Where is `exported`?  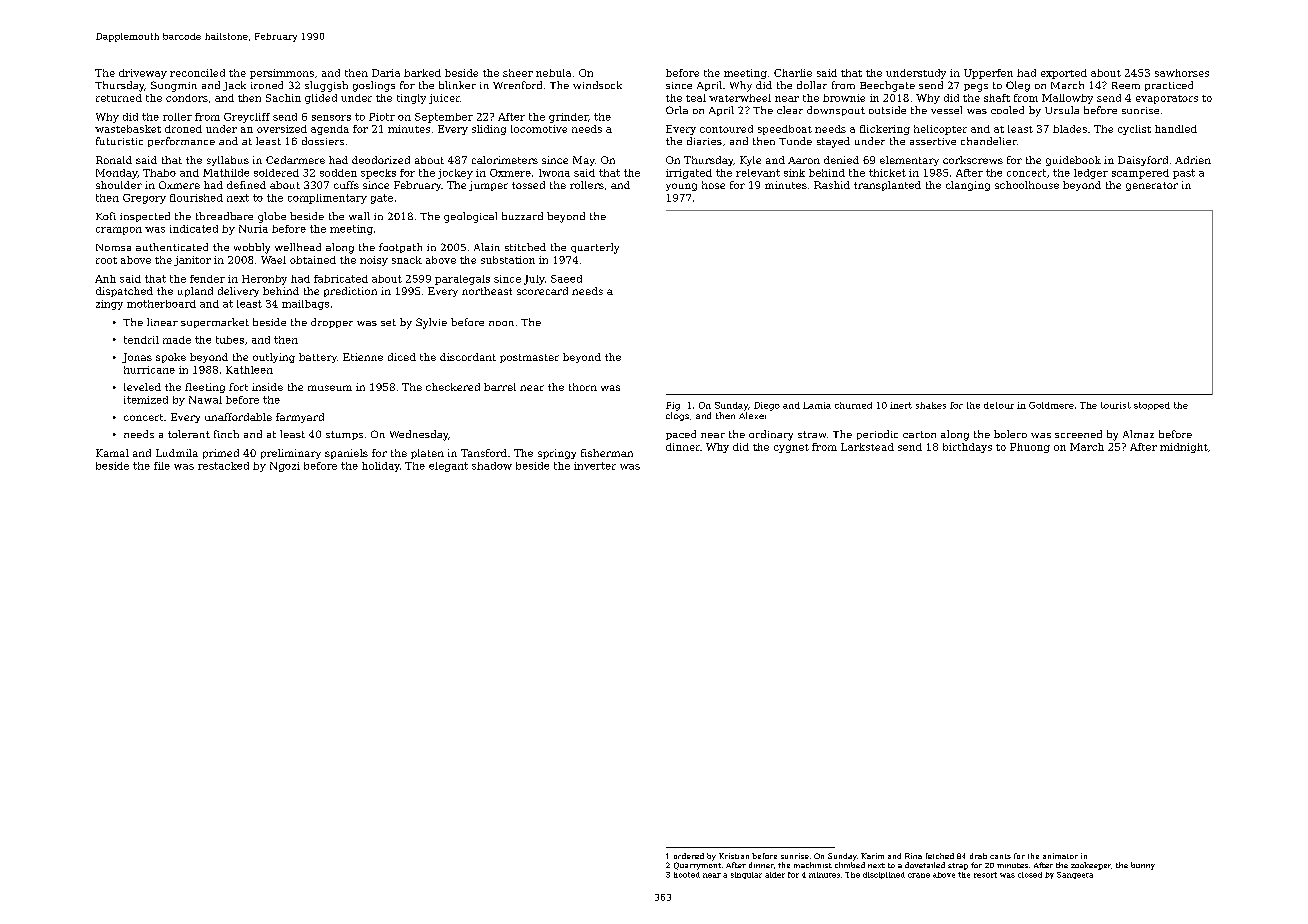
exported is located at coordinates (1064, 74).
